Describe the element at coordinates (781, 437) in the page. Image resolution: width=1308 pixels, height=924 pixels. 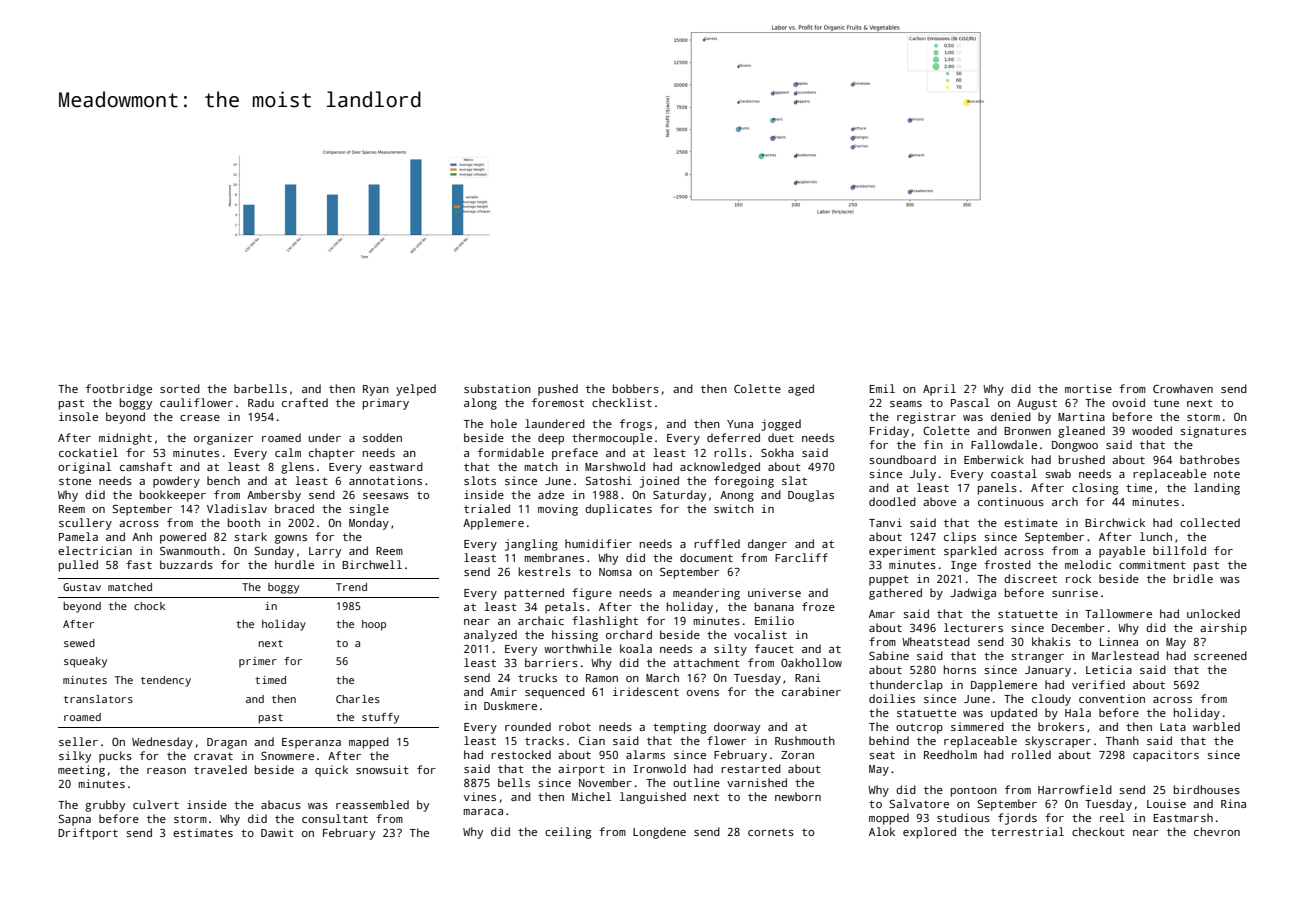
I see `duet` at that location.
